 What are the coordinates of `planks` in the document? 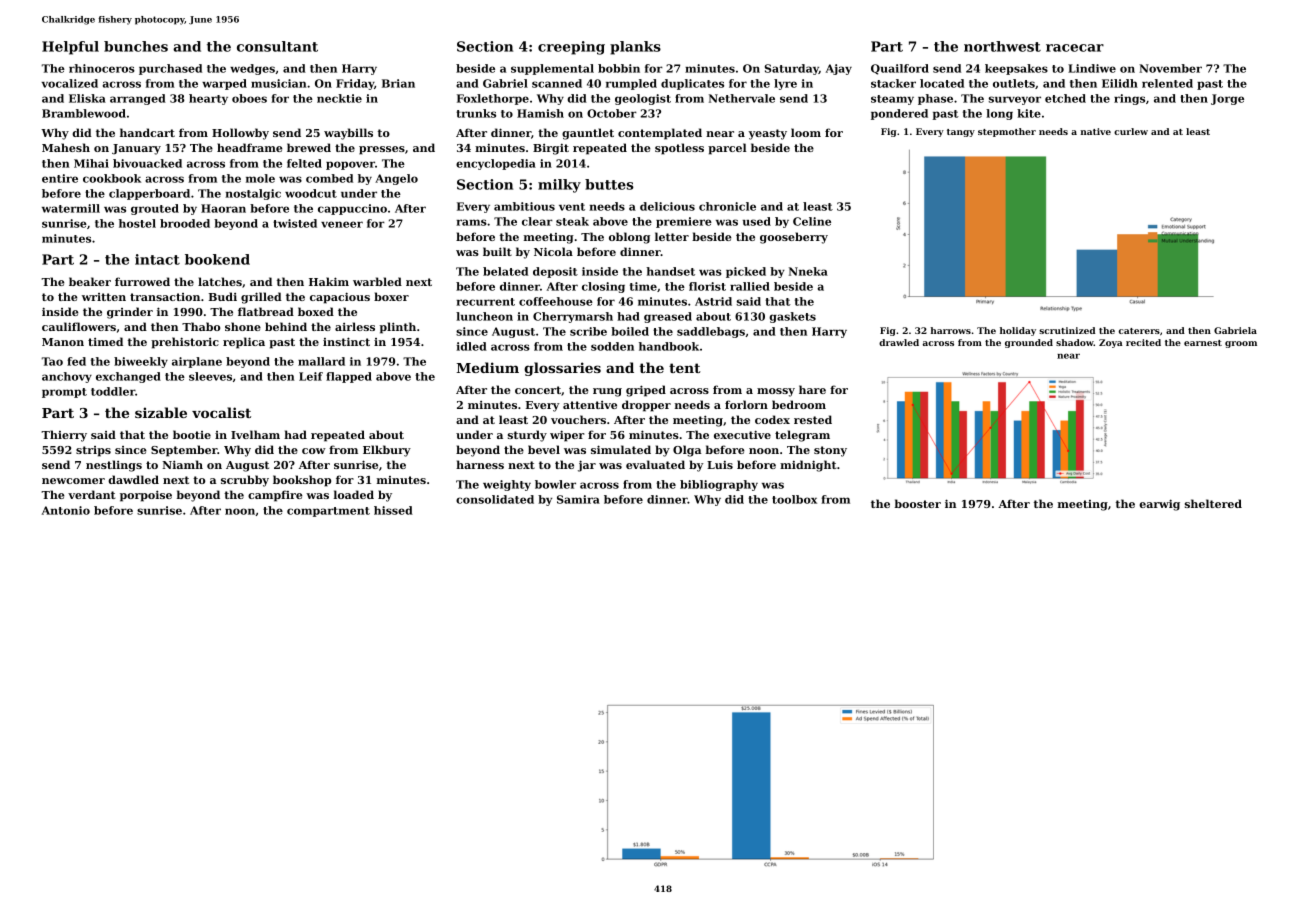 It's located at (635, 48).
